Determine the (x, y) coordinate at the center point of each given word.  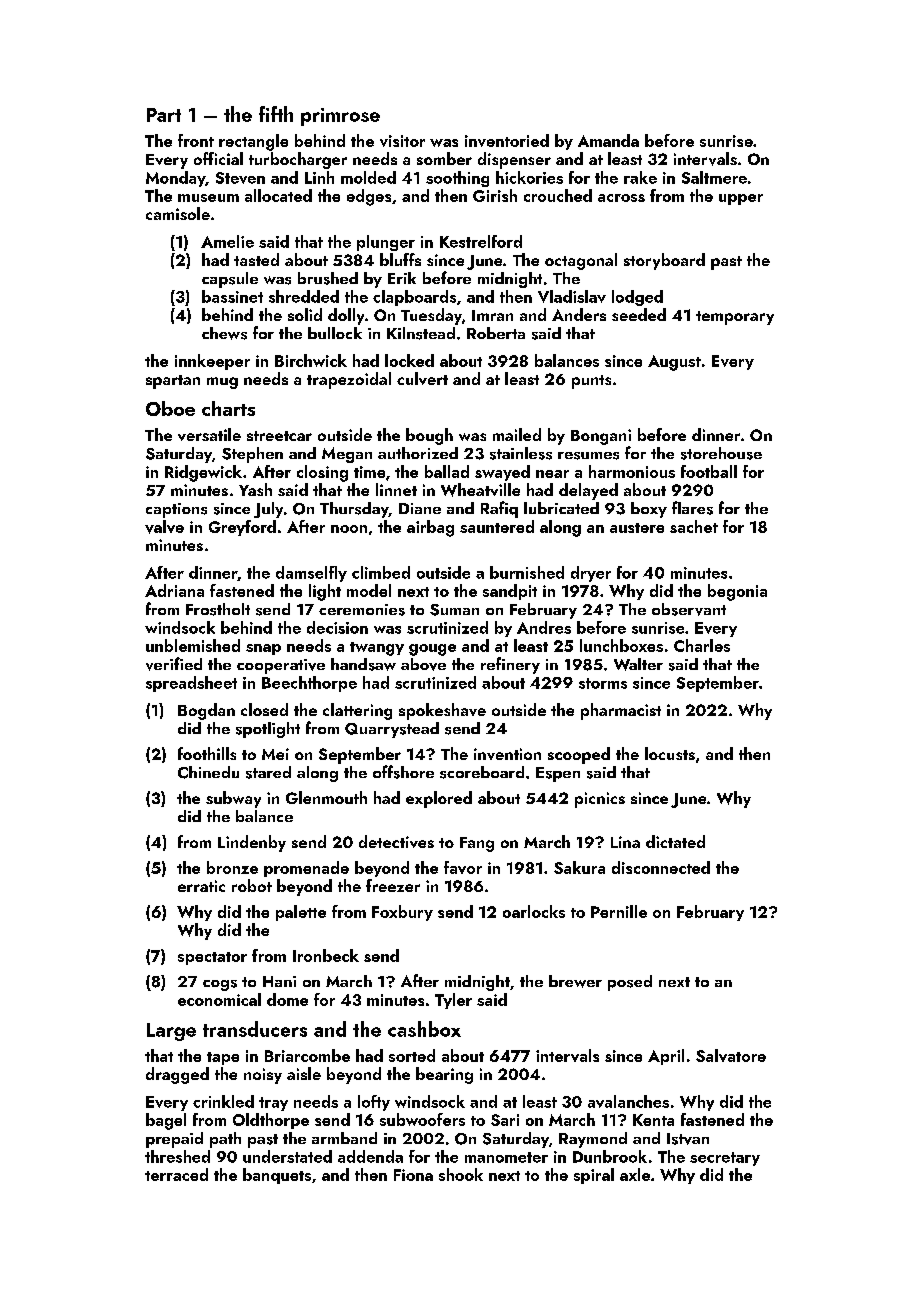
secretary (725, 1159)
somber (444, 158)
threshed (177, 1156)
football (709, 471)
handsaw (363, 664)
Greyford (242, 528)
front (196, 140)
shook (461, 1174)
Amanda (608, 140)
